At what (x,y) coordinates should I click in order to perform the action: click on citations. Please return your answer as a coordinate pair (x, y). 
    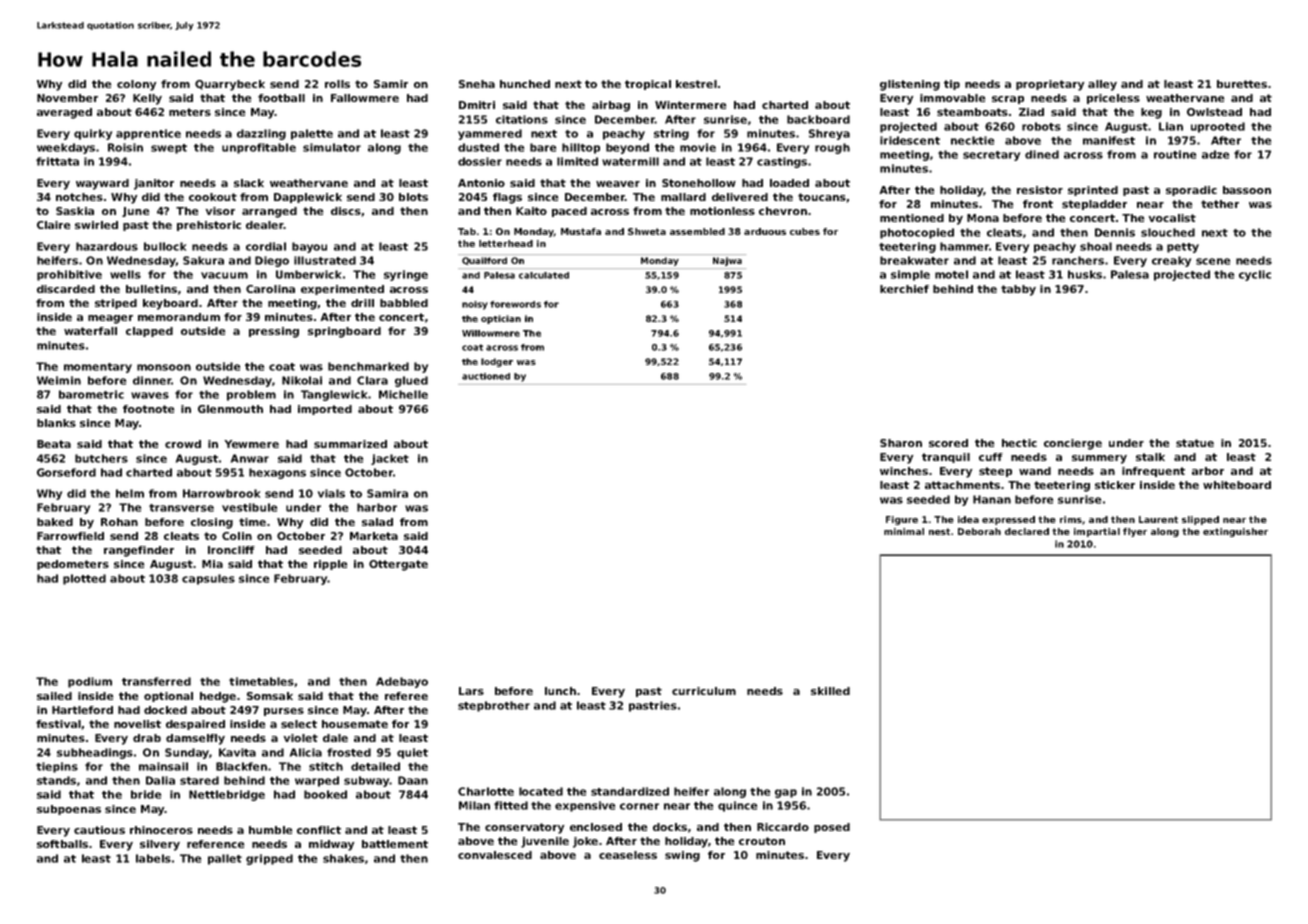
    Looking at the image, I should click on (522, 119).
